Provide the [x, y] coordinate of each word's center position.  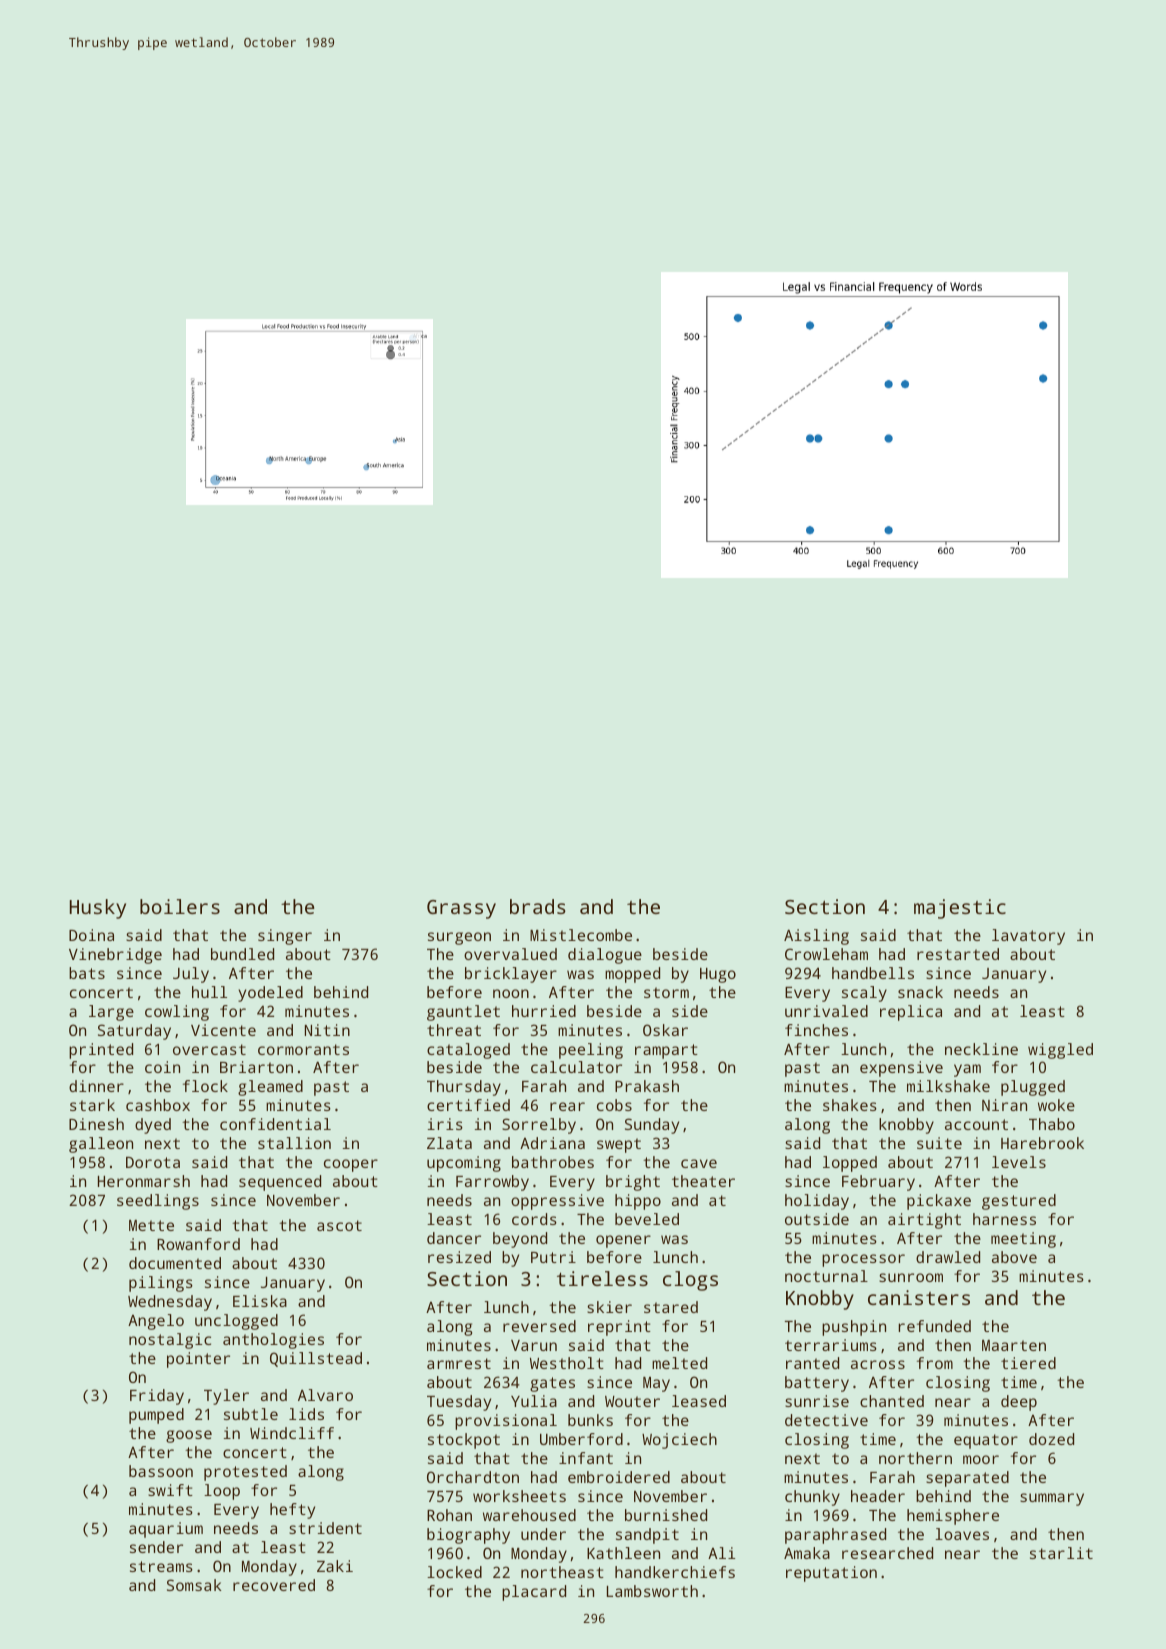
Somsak [194, 1585]
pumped [156, 1416]
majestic [960, 909]
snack [920, 992]
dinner [96, 1086]
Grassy [461, 909]
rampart [666, 1051]
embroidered [619, 1477]
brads [538, 906]
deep [1019, 1403]
